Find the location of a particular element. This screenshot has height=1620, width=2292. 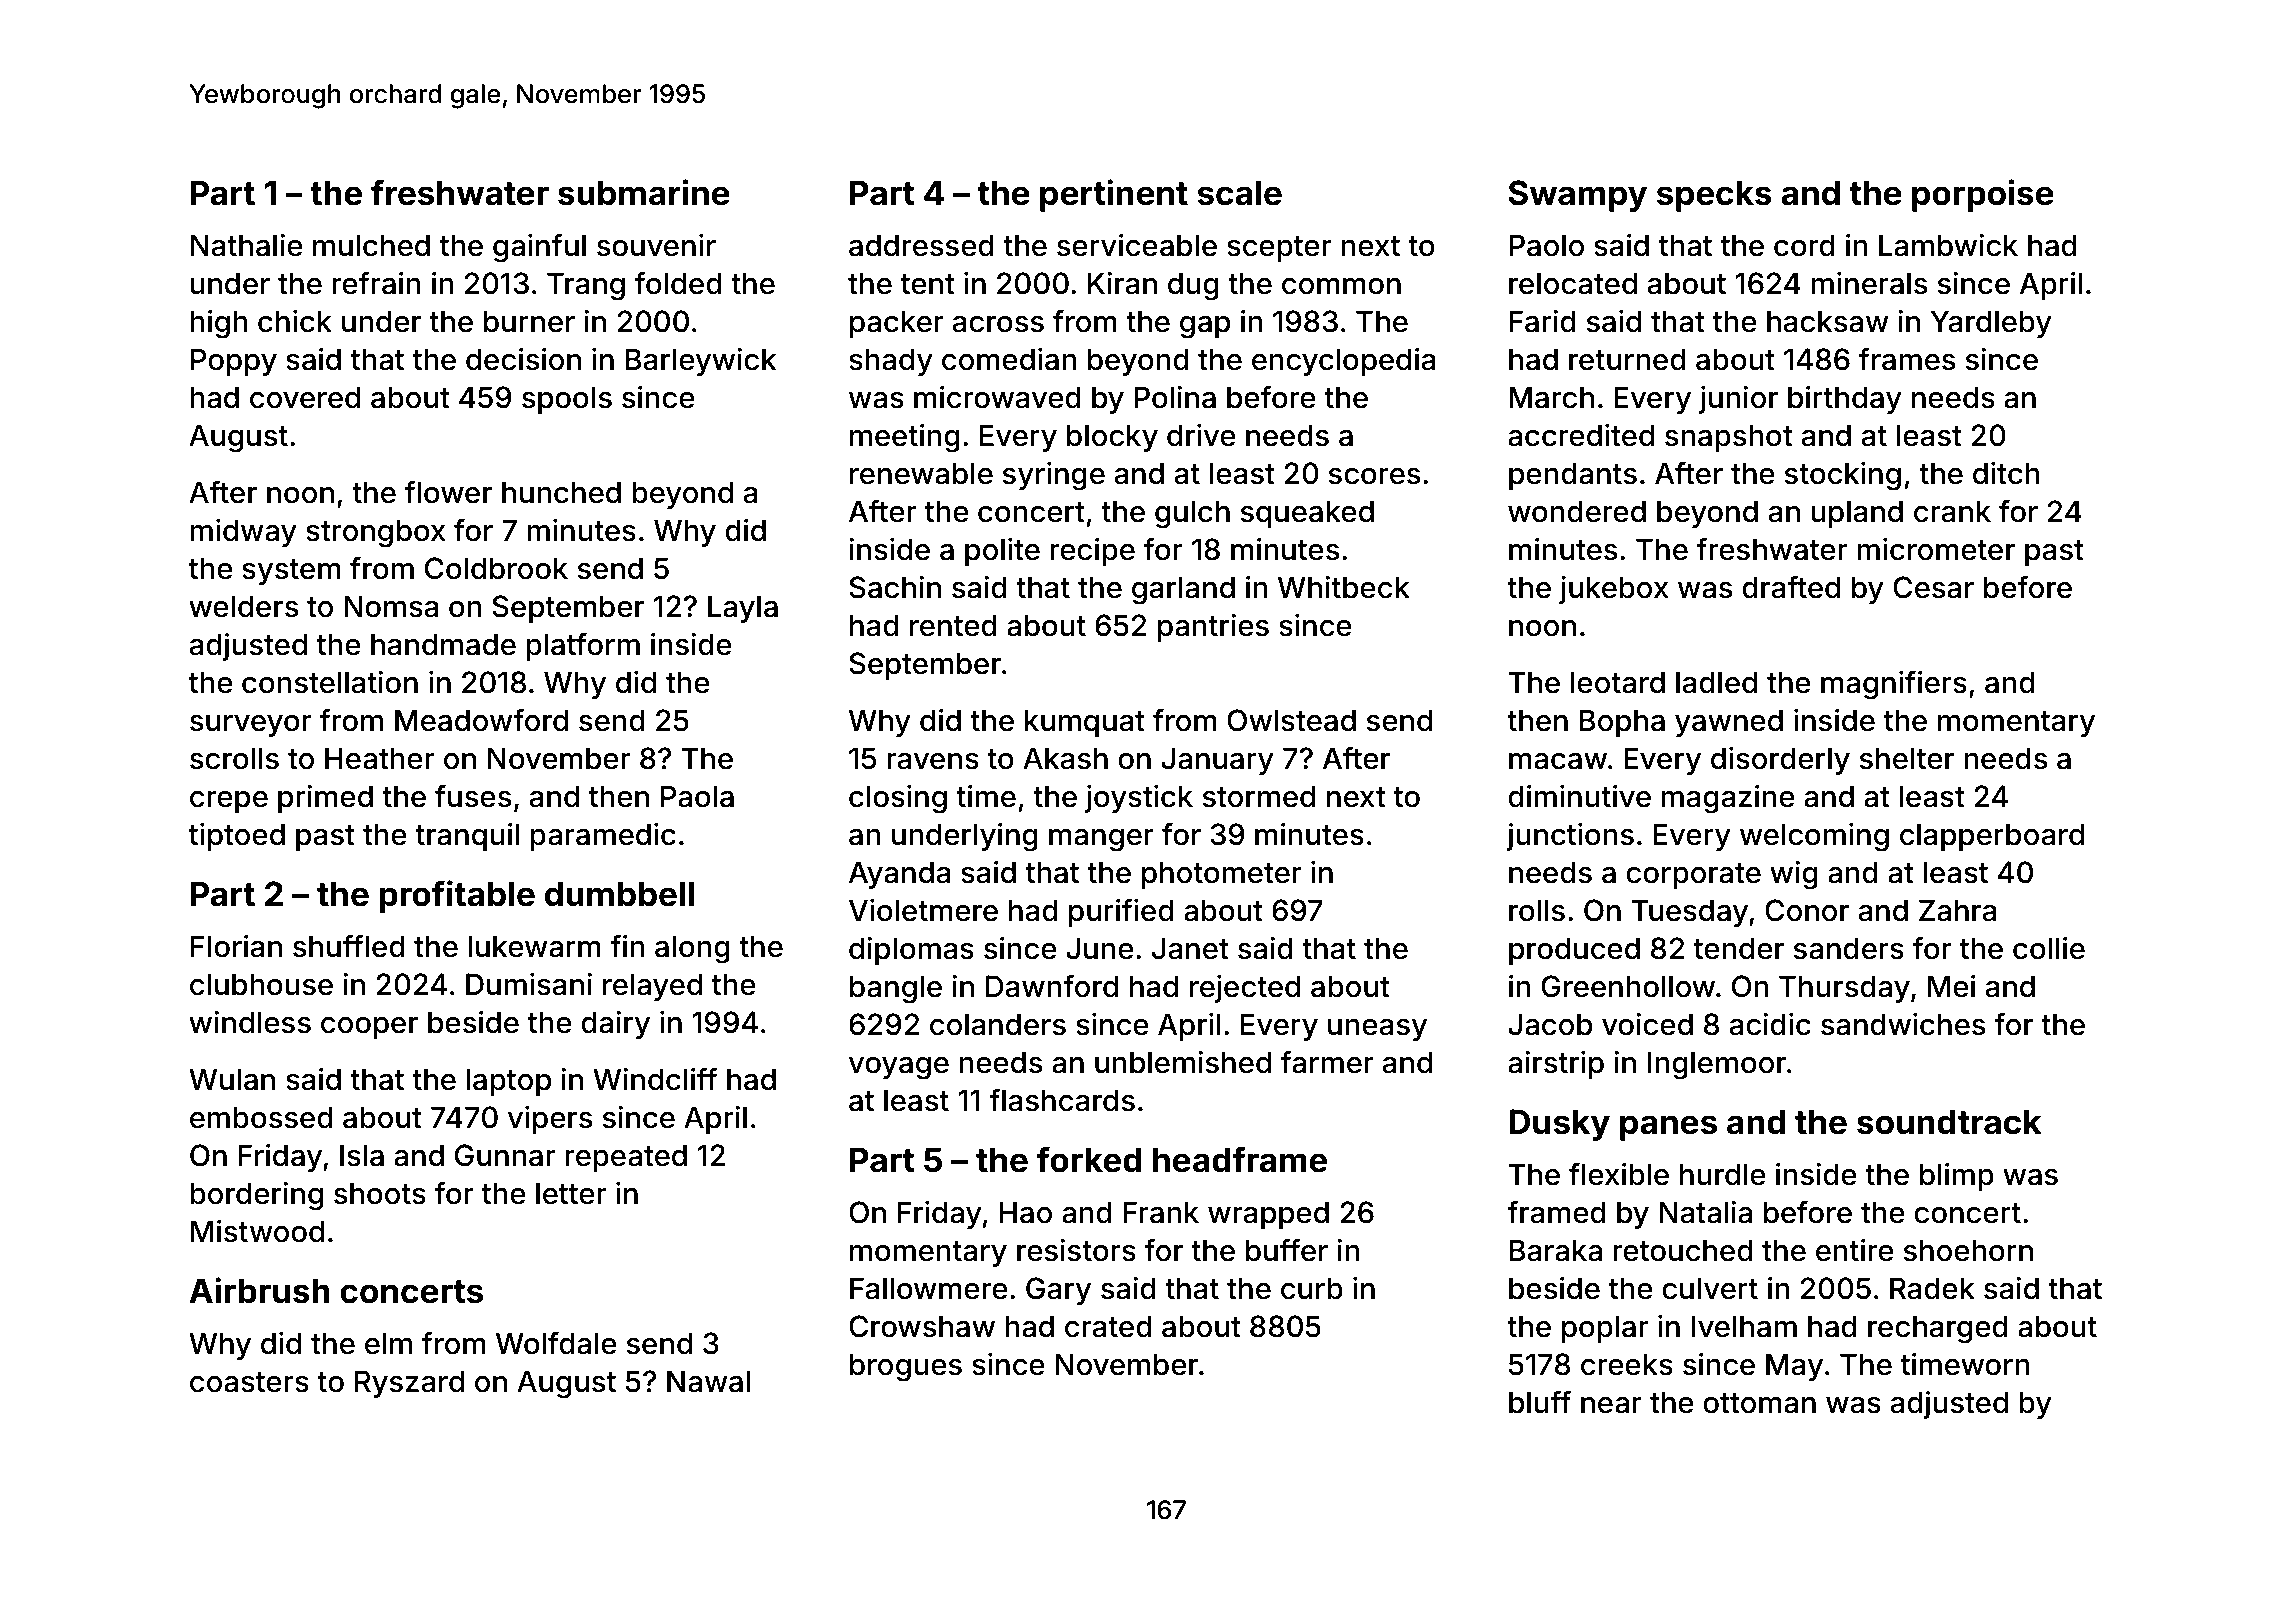

specks is located at coordinates (1714, 196).
